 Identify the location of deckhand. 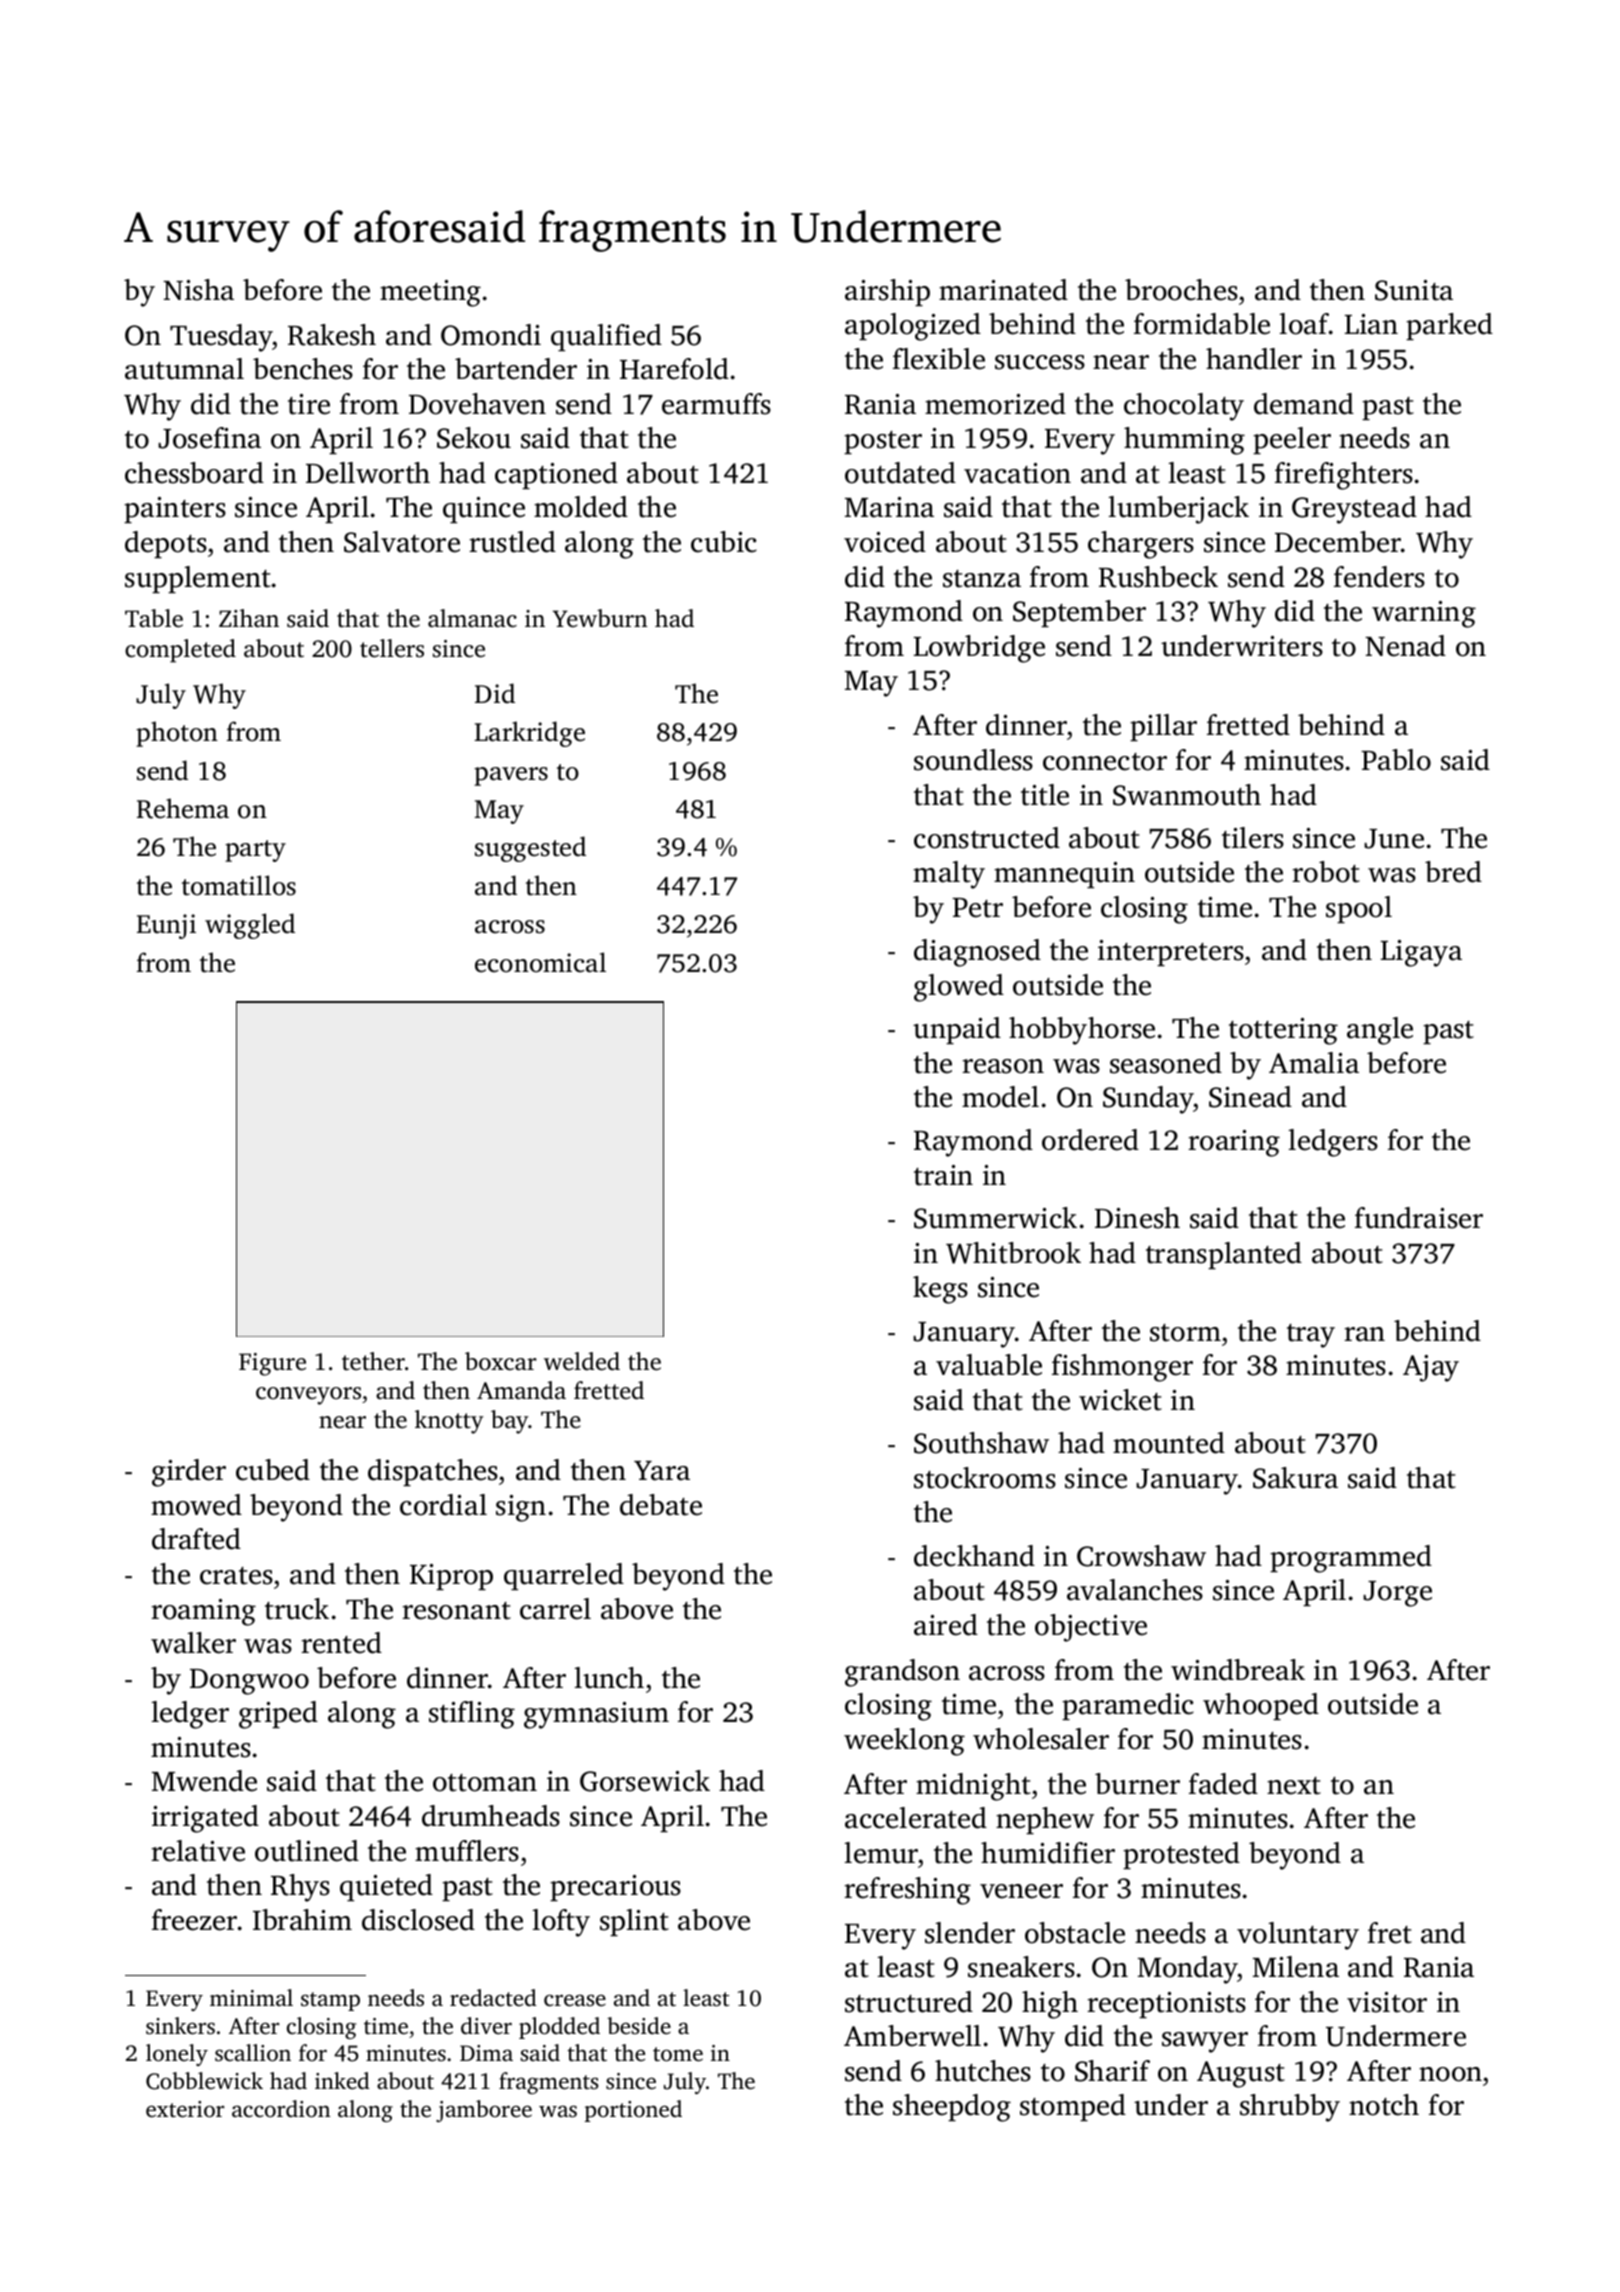
(974, 1556).
